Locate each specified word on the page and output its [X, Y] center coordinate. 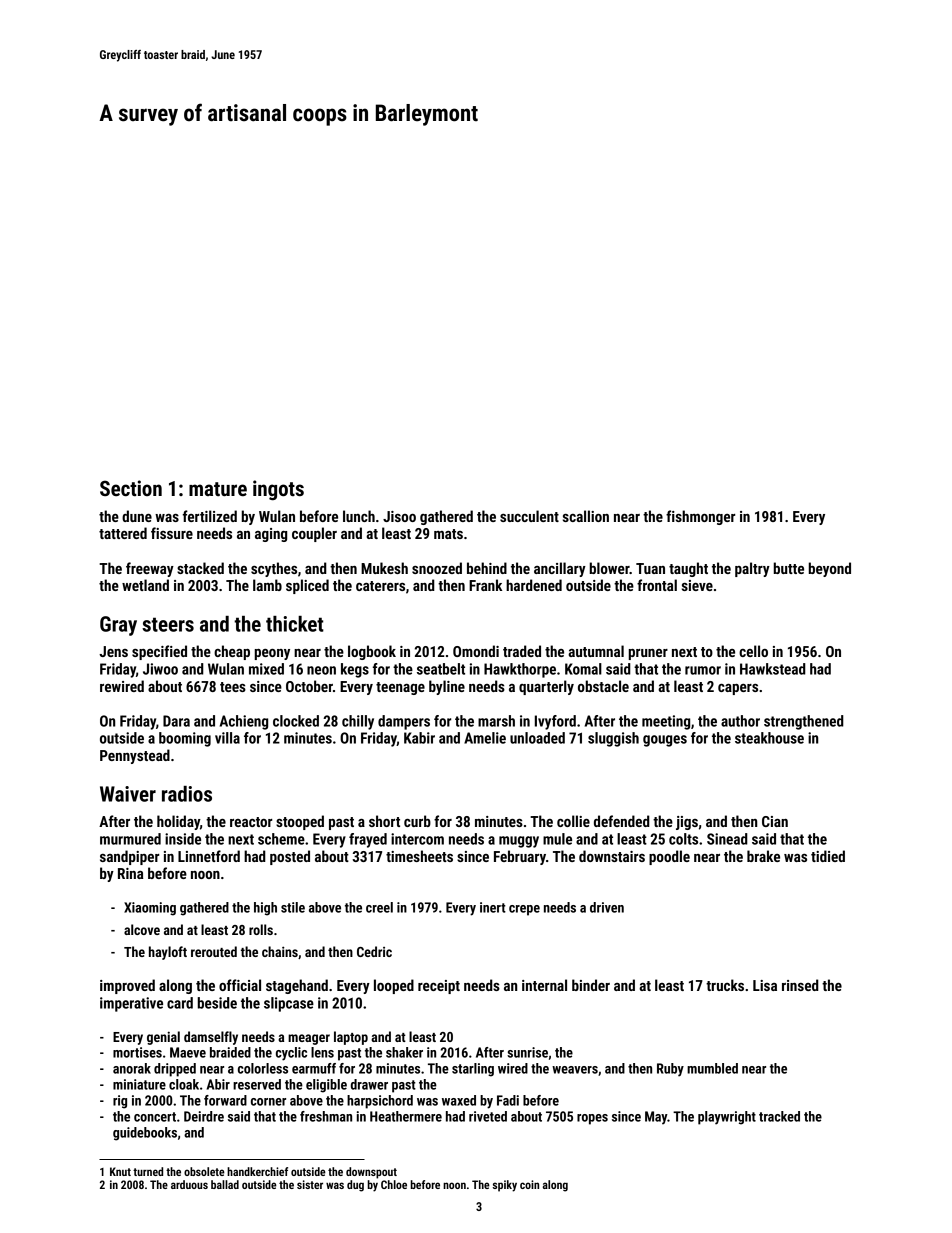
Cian [775, 821]
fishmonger [700, 517]
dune [137, 516]
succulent [529, 516]
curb [417, 821]
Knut [120, 1171]
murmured [130, 839]
